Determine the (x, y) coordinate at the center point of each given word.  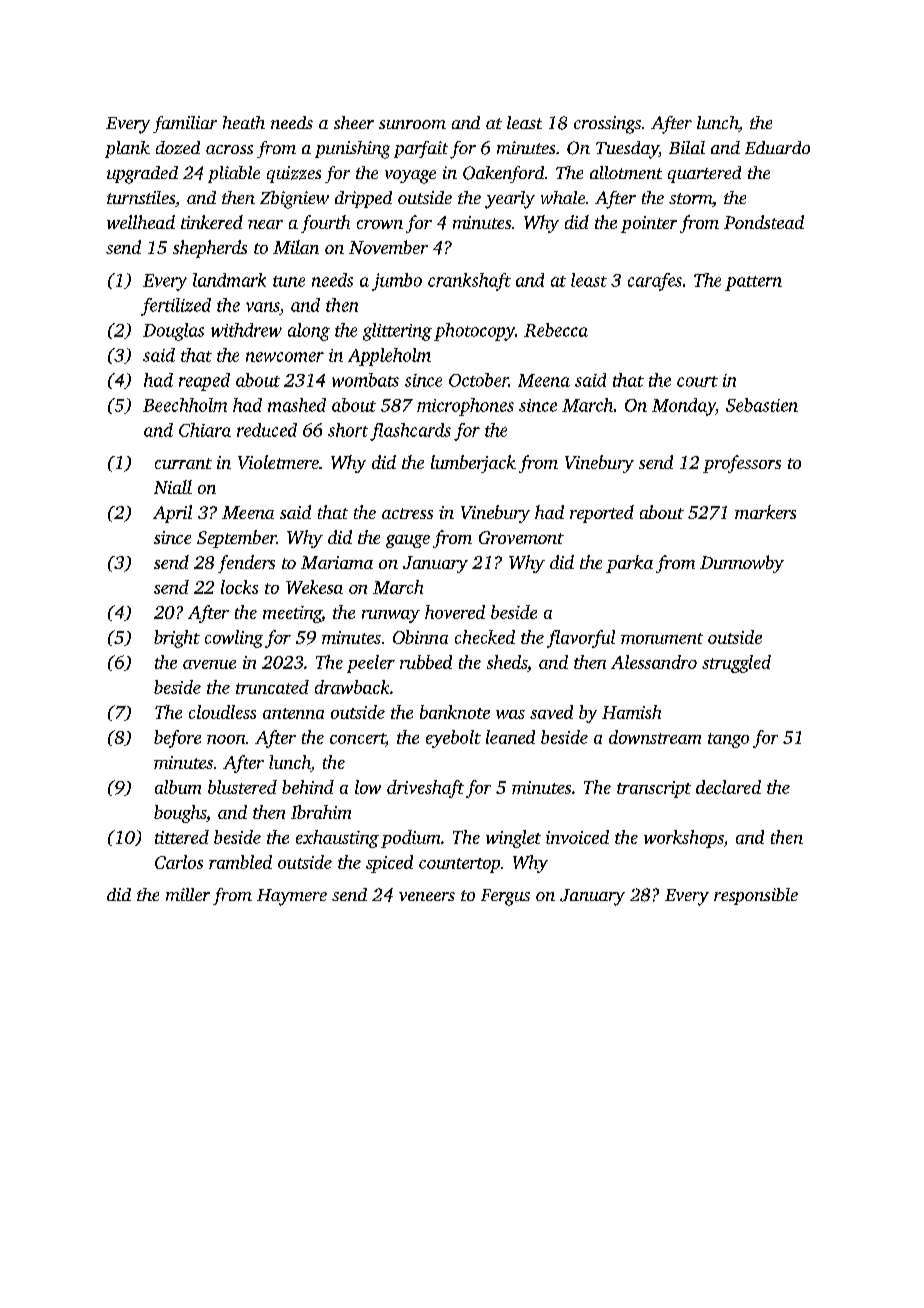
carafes (655, 282)
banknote (455, 712)
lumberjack (473, 464)
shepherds (210, 249)
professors (742, 464)
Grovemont (521, 537)
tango (728, 740)
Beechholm (185, 405)
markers (765, 512)
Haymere (292, 897)
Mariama (337, 562)
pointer (649, 224)
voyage (410, 177)
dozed (178, 147)
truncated (272, 687)
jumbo (397, 282)
